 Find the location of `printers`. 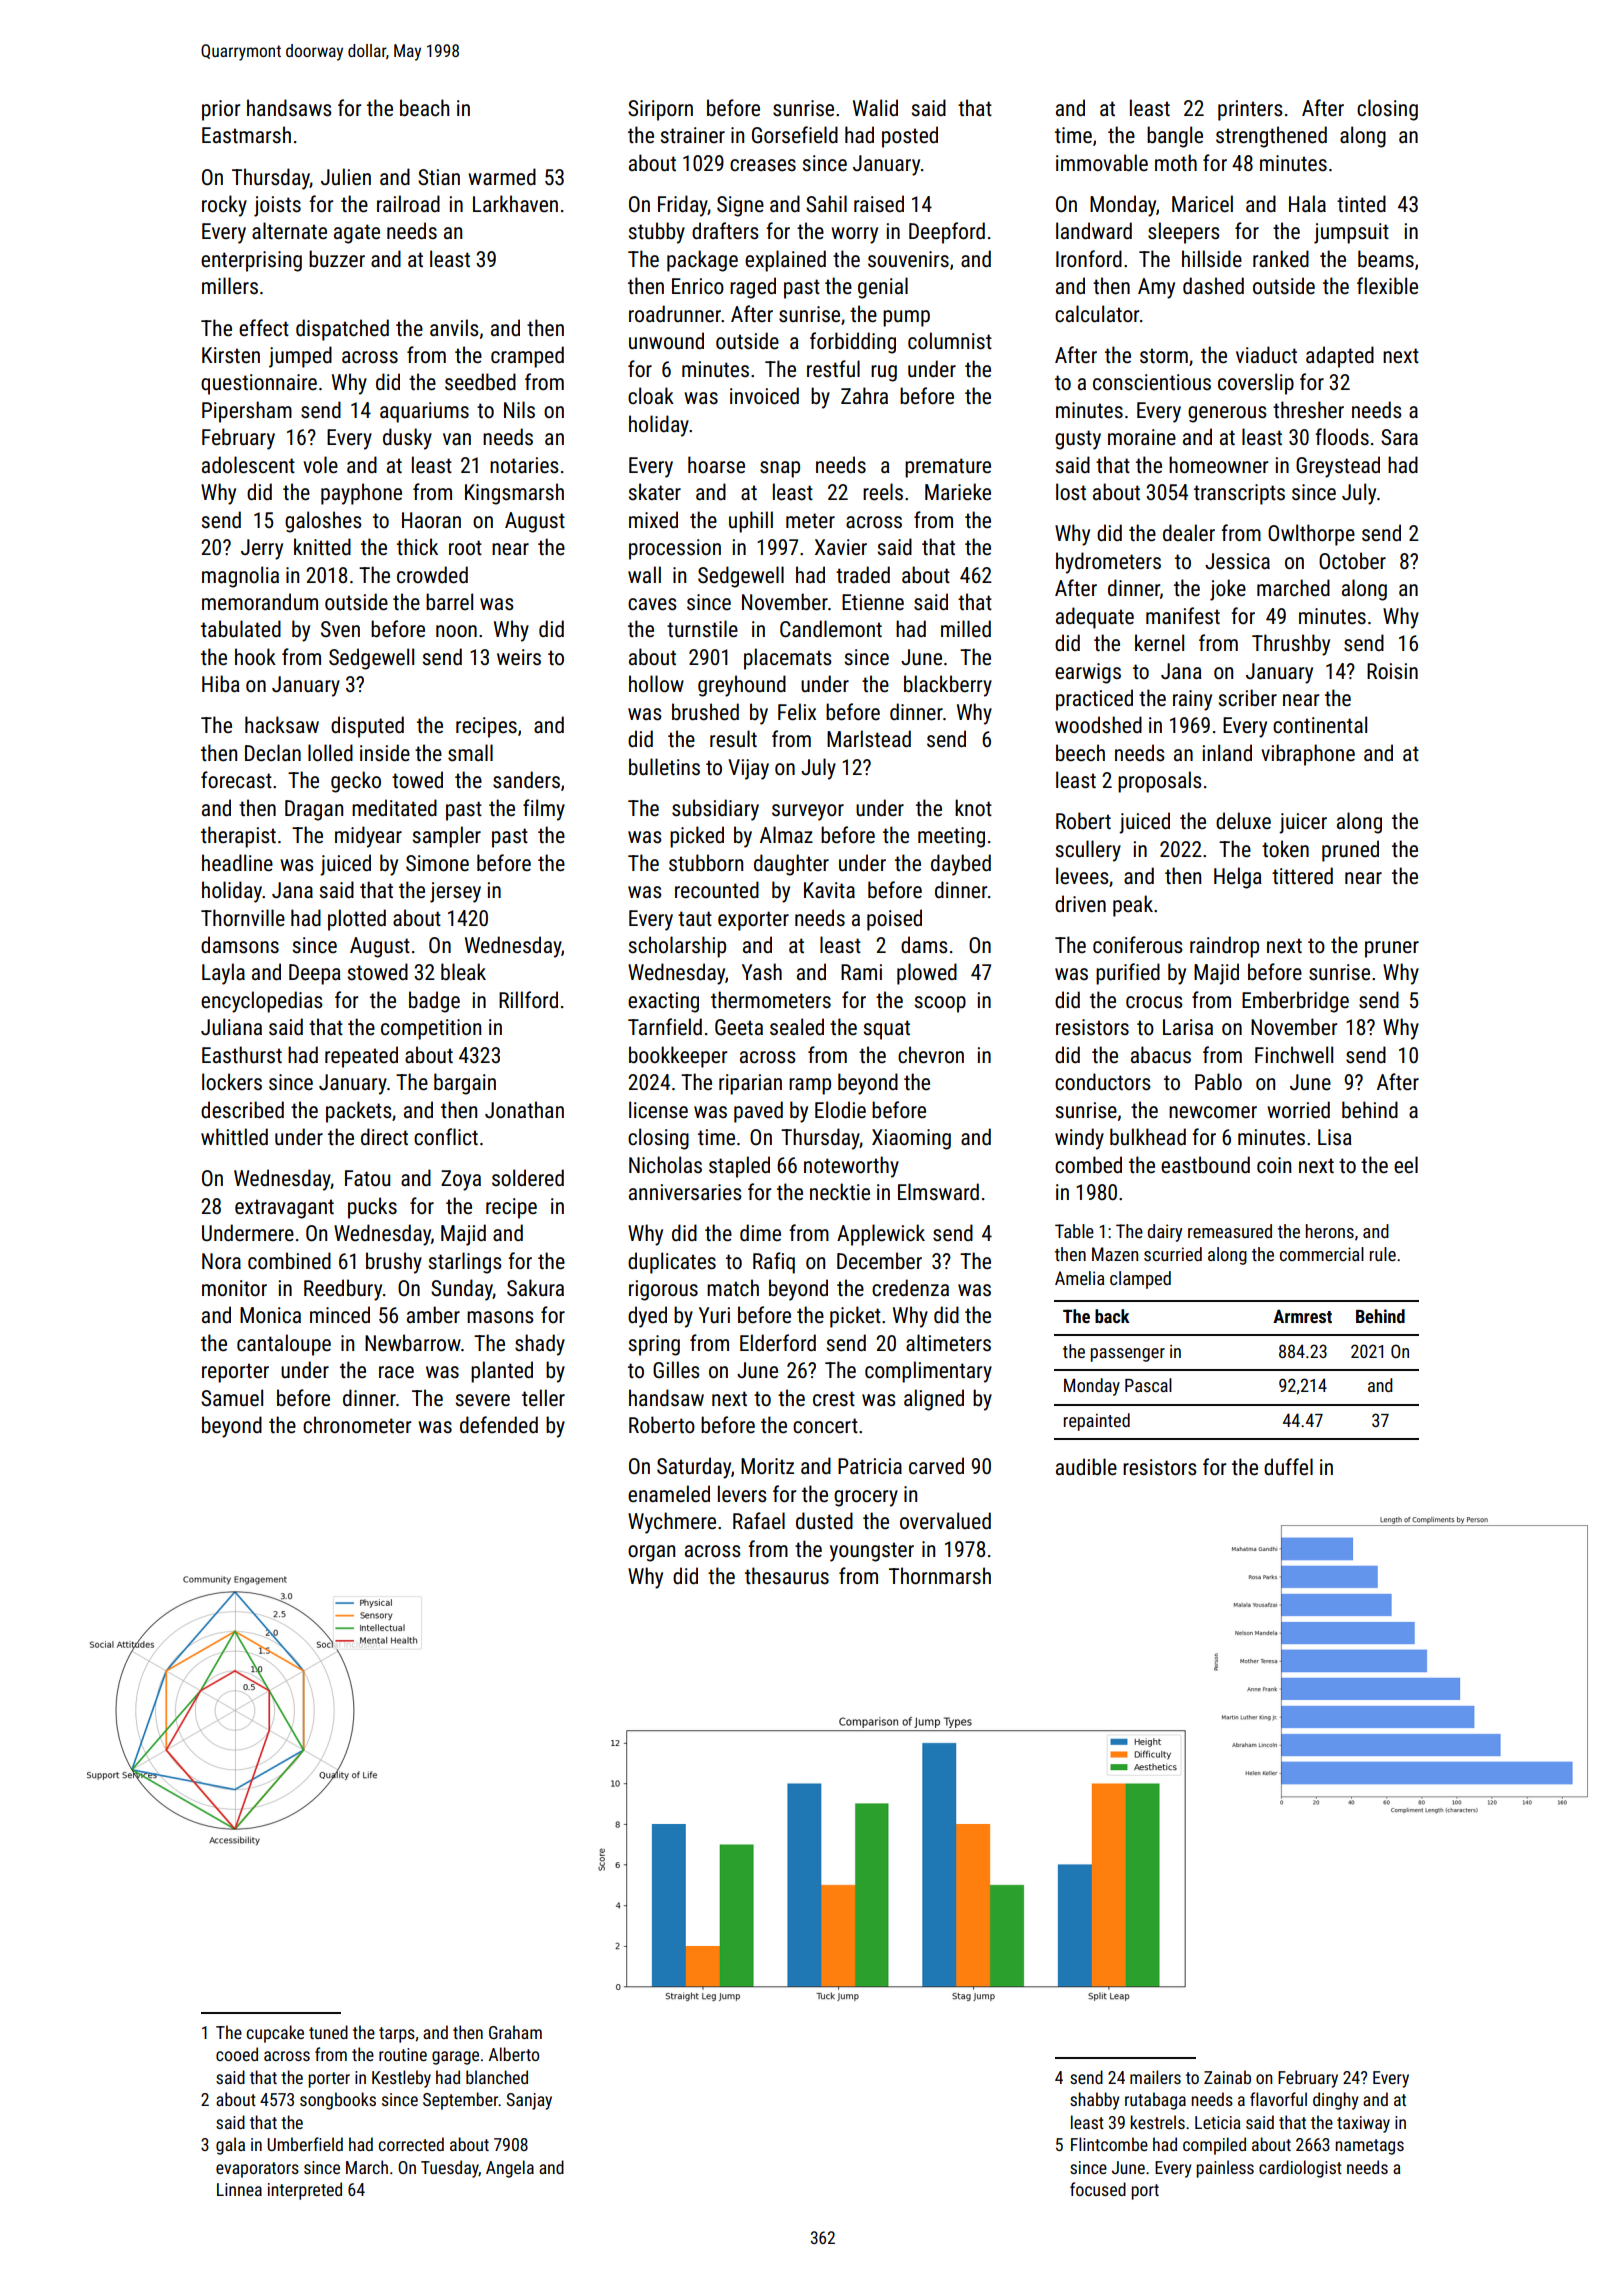

printers is located at coordinates (1250, 110).
